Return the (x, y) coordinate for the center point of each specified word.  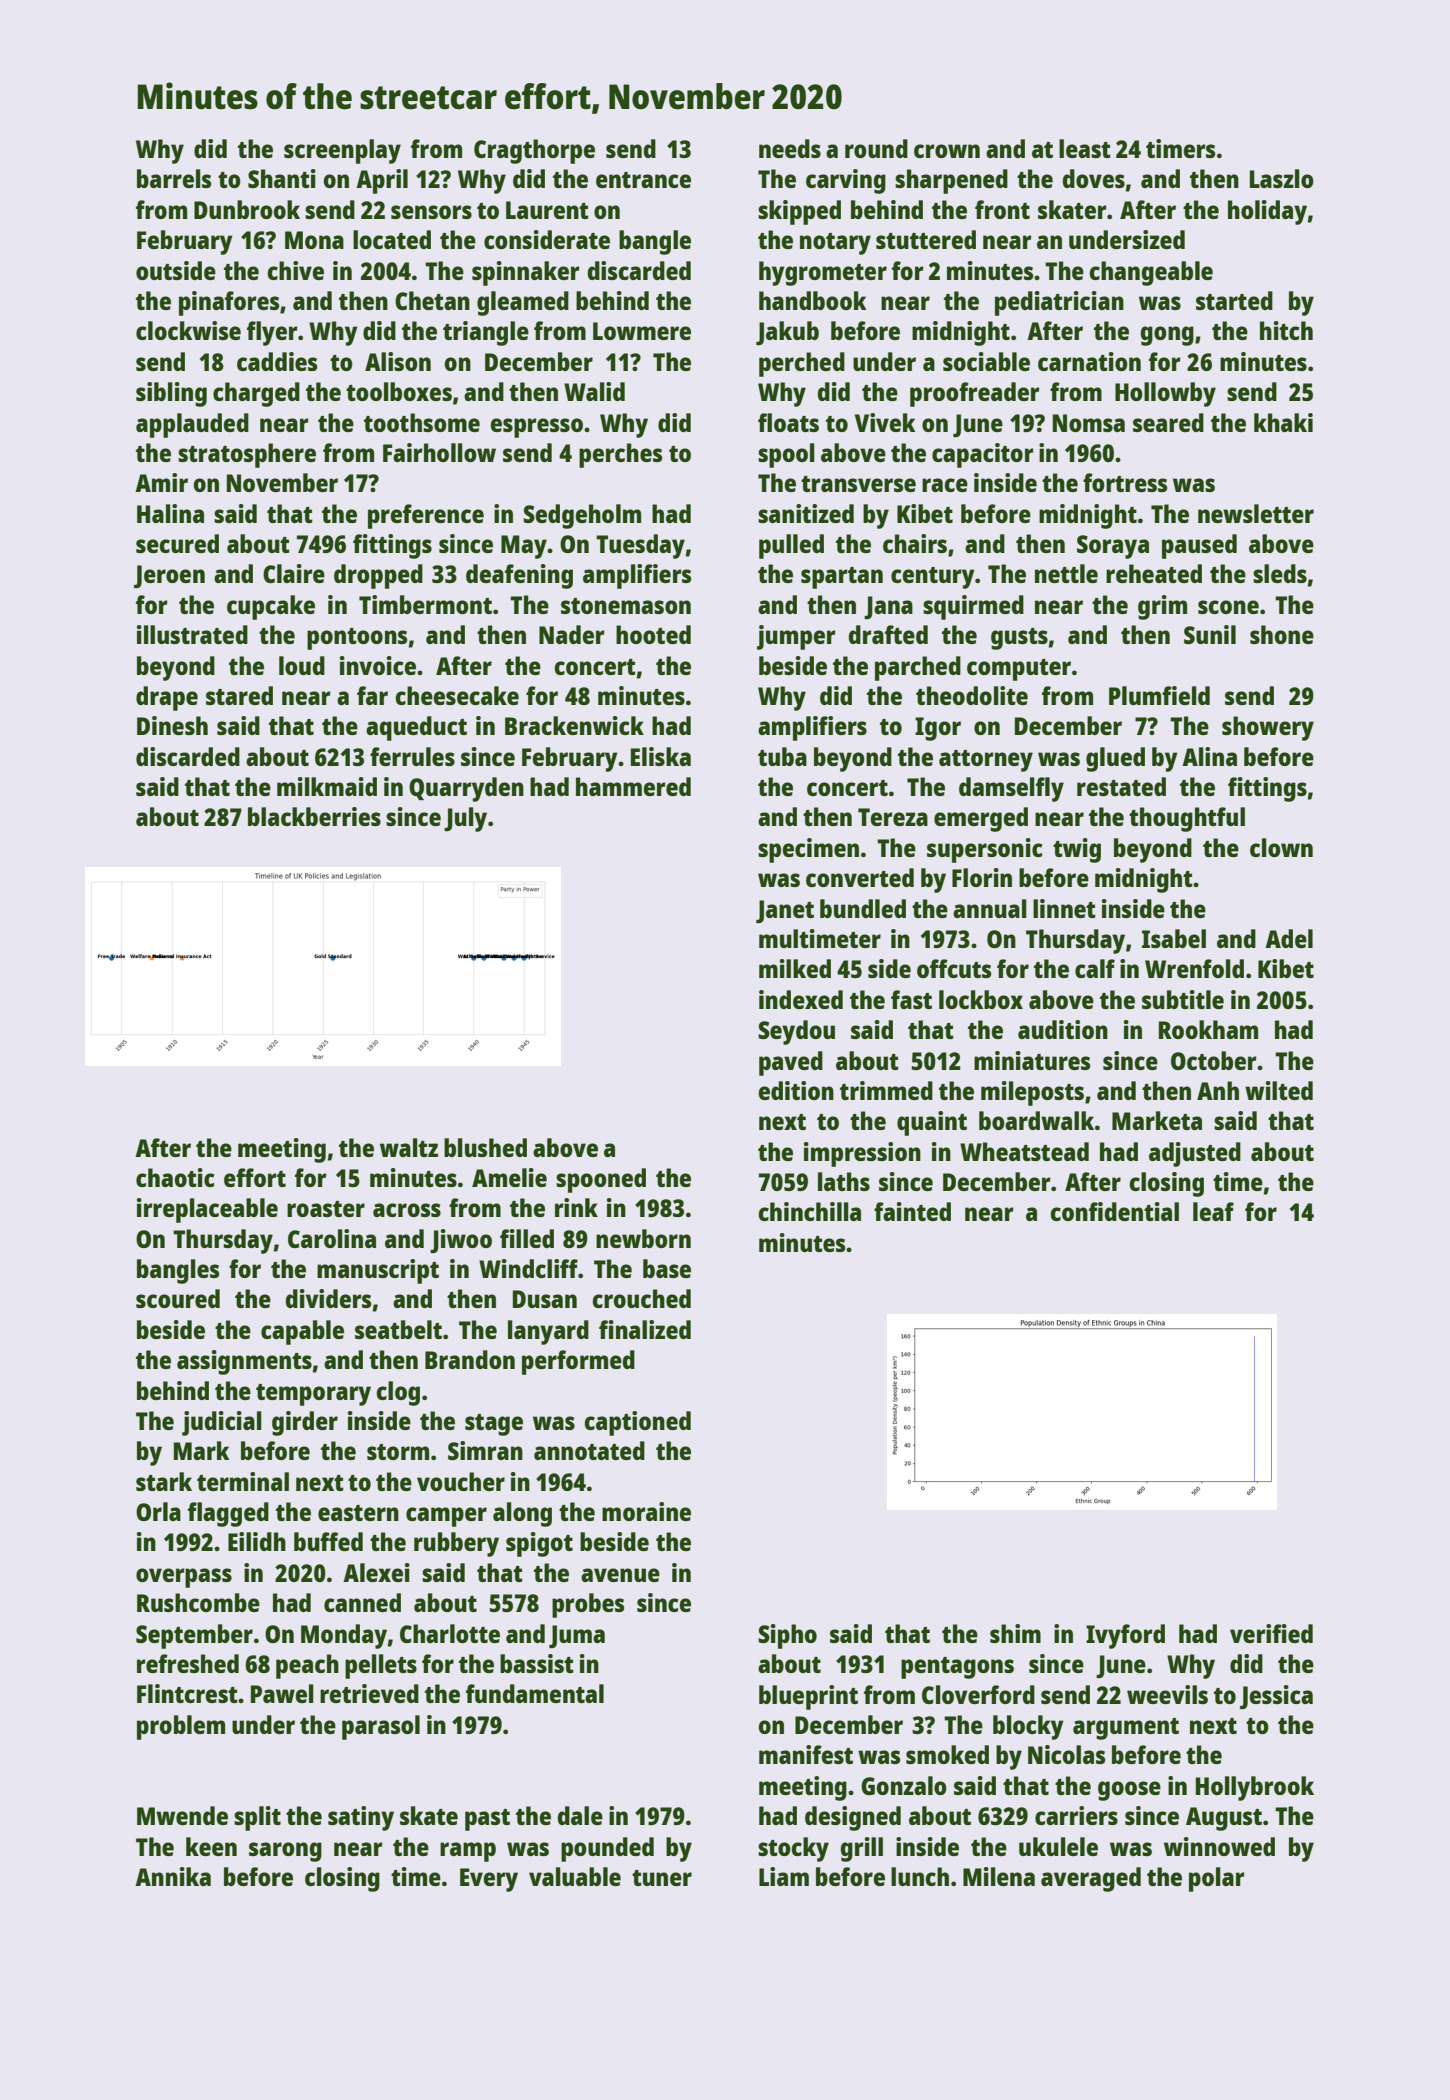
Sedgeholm (582, 516)
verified (1271, 1633)
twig (1077, 850)
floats (788, 422)
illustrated (192, 634)
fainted (912, 1211)
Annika (173, 1876)
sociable (986, 361)
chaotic (175, 1177)
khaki (1283, 422)
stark (164, 1481)
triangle (486, 333)
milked (795, 968)
